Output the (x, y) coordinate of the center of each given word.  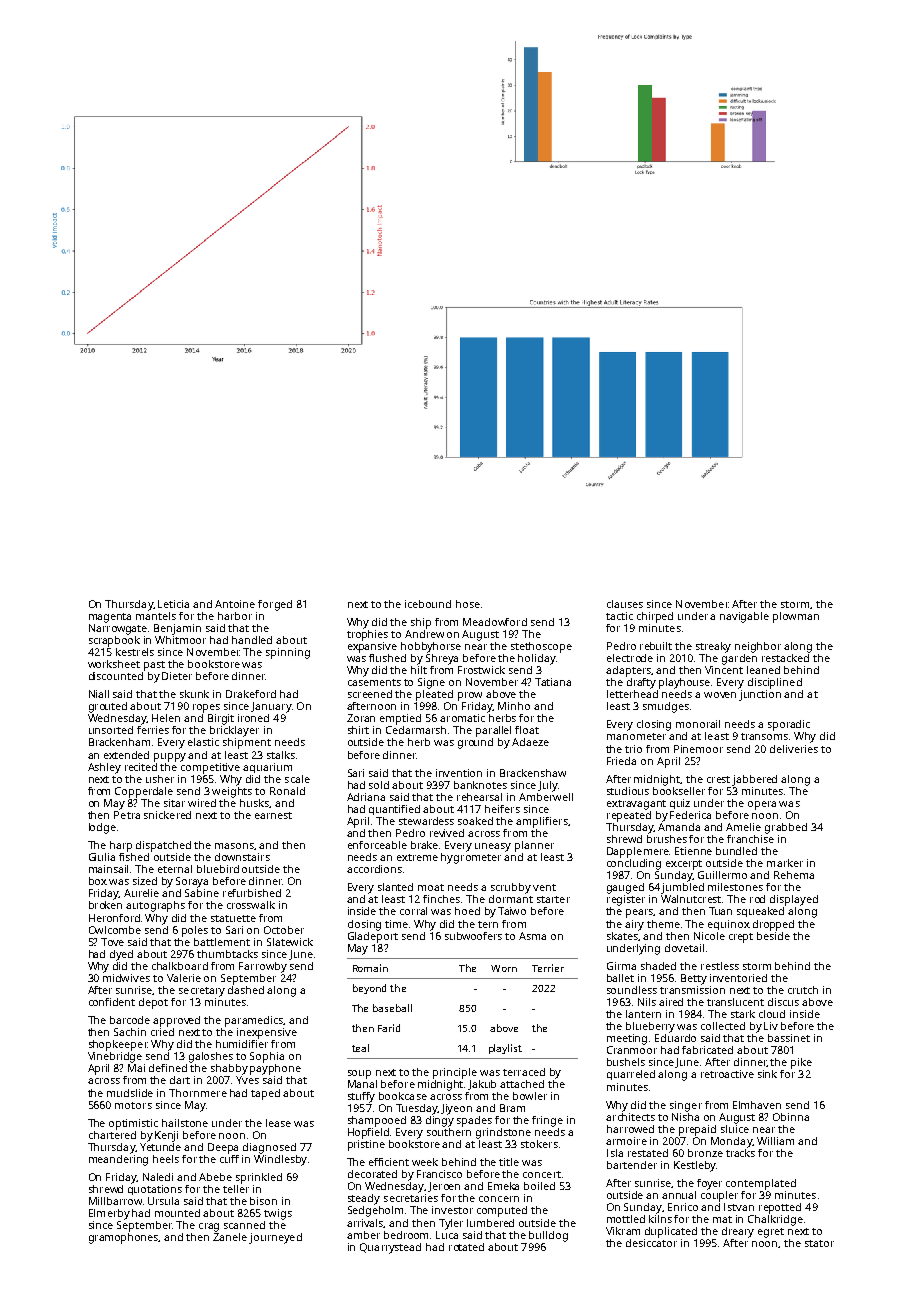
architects (630, 1117)
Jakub (482, 1085)
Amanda (679, 827)
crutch (803, 990)
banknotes (480, 785)
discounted (116, 676)
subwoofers (473, 936)
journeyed (275, 1238)
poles (195, 931)
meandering (118, 1160)
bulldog (548, 1236)
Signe (431, 683)
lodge (102, 828)
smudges (666, 707)
